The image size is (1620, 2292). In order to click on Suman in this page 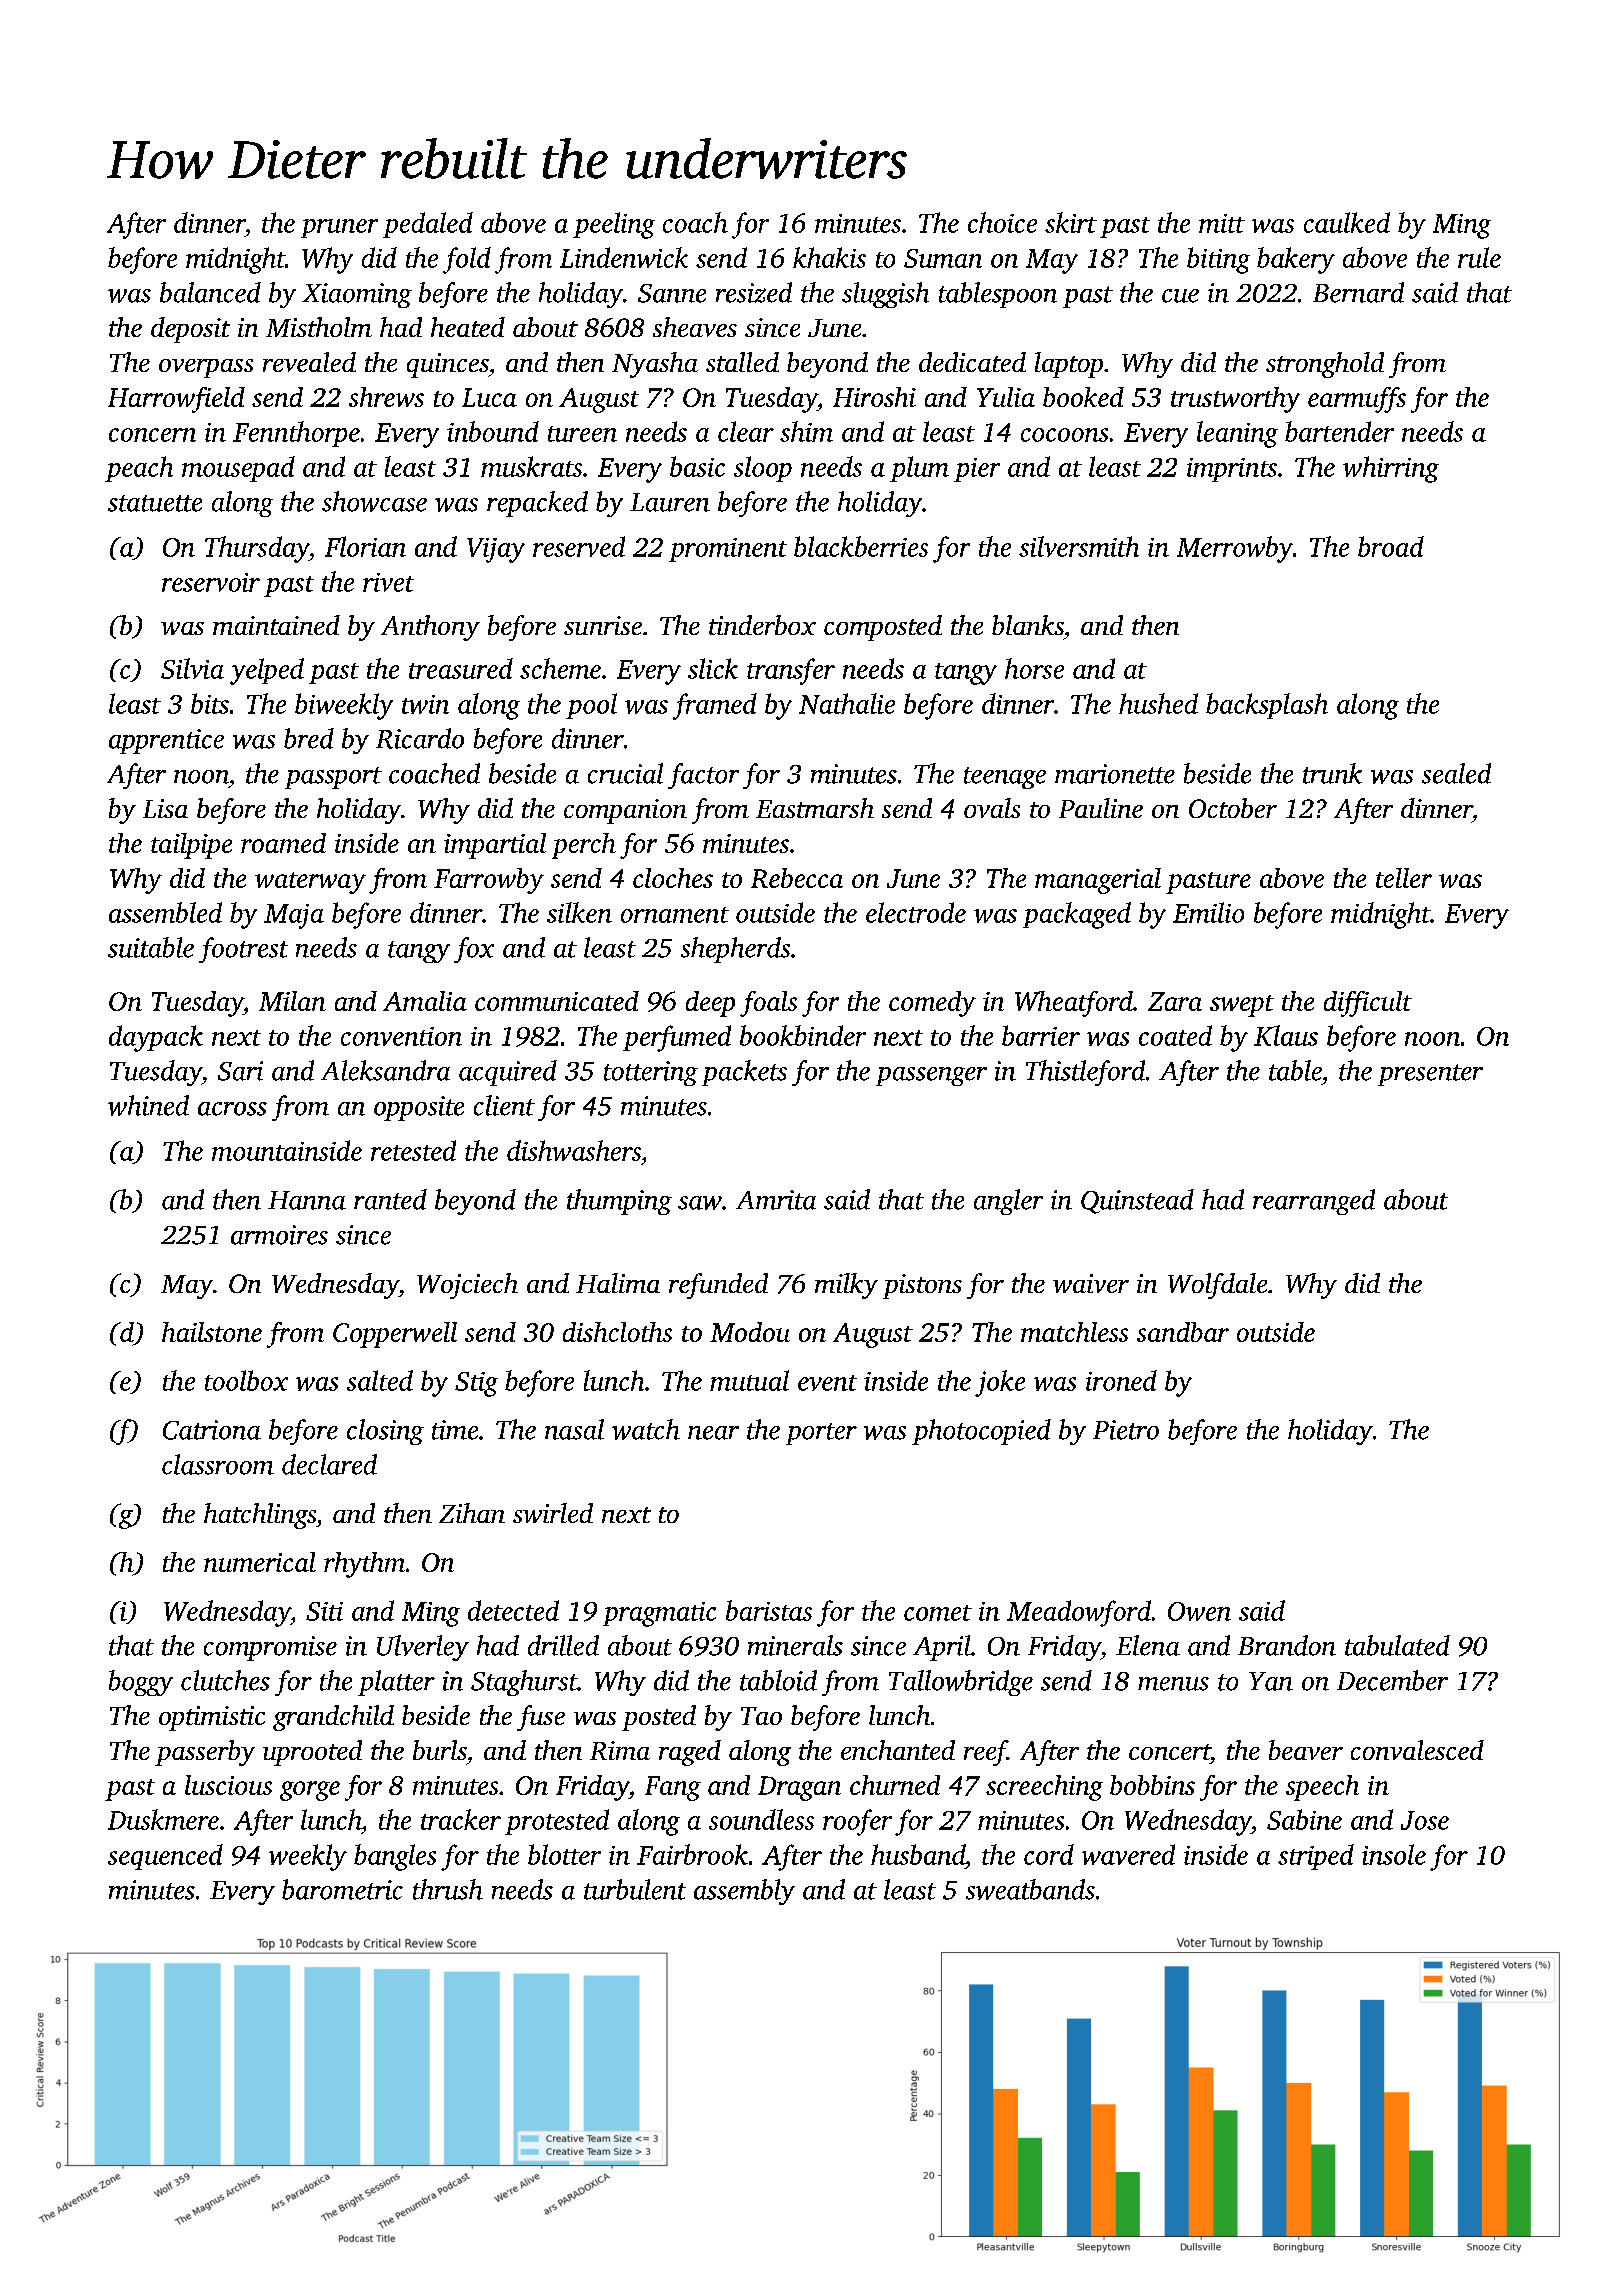, I will do `click(943, 258)`.
